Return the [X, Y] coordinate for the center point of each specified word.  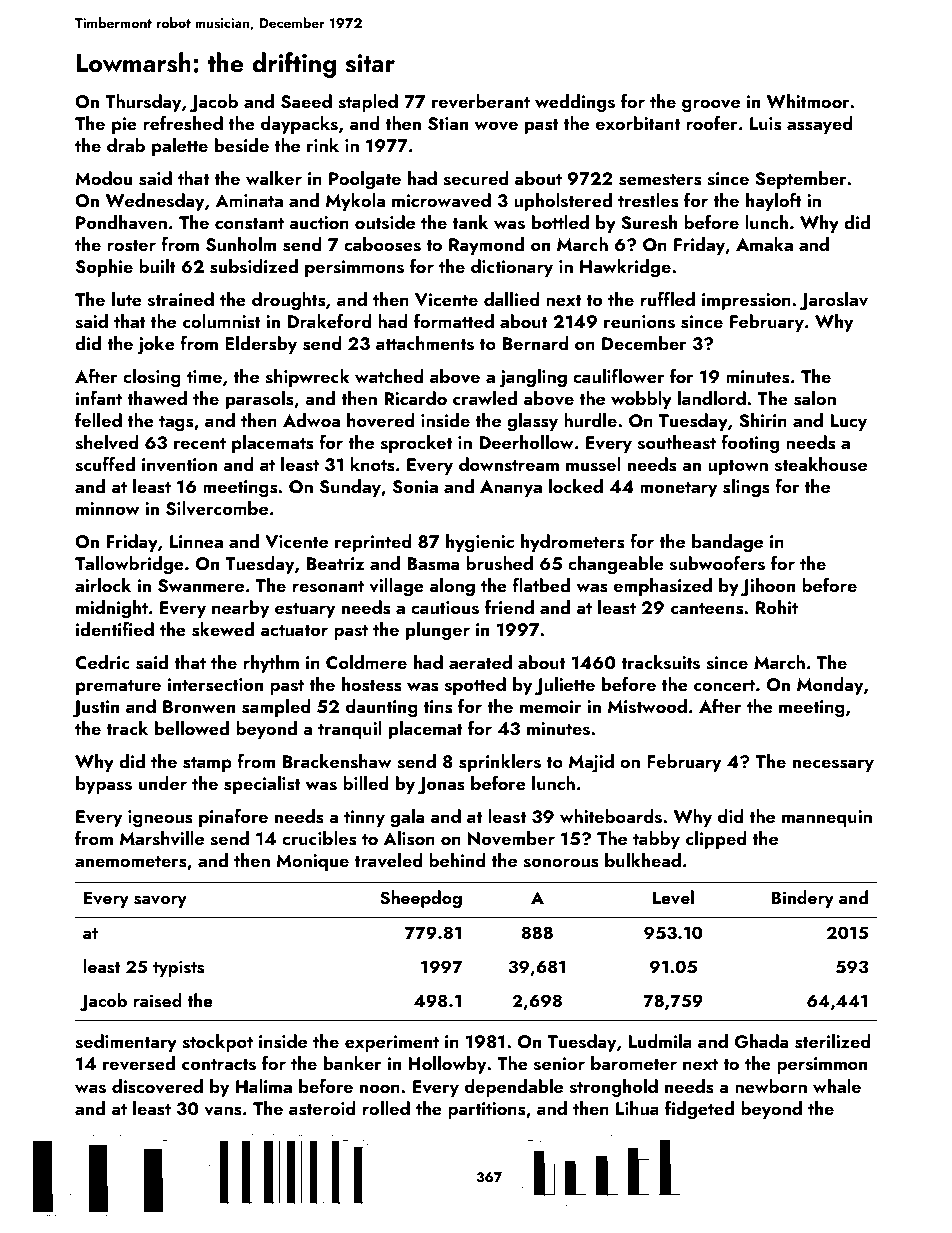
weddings [575, 103]
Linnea [196, 541]
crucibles [319, 838]
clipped [716, 840]
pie [124, 125]
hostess [372, 684]
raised [158, 1000]
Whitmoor [808, 101]
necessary [833, 765]
